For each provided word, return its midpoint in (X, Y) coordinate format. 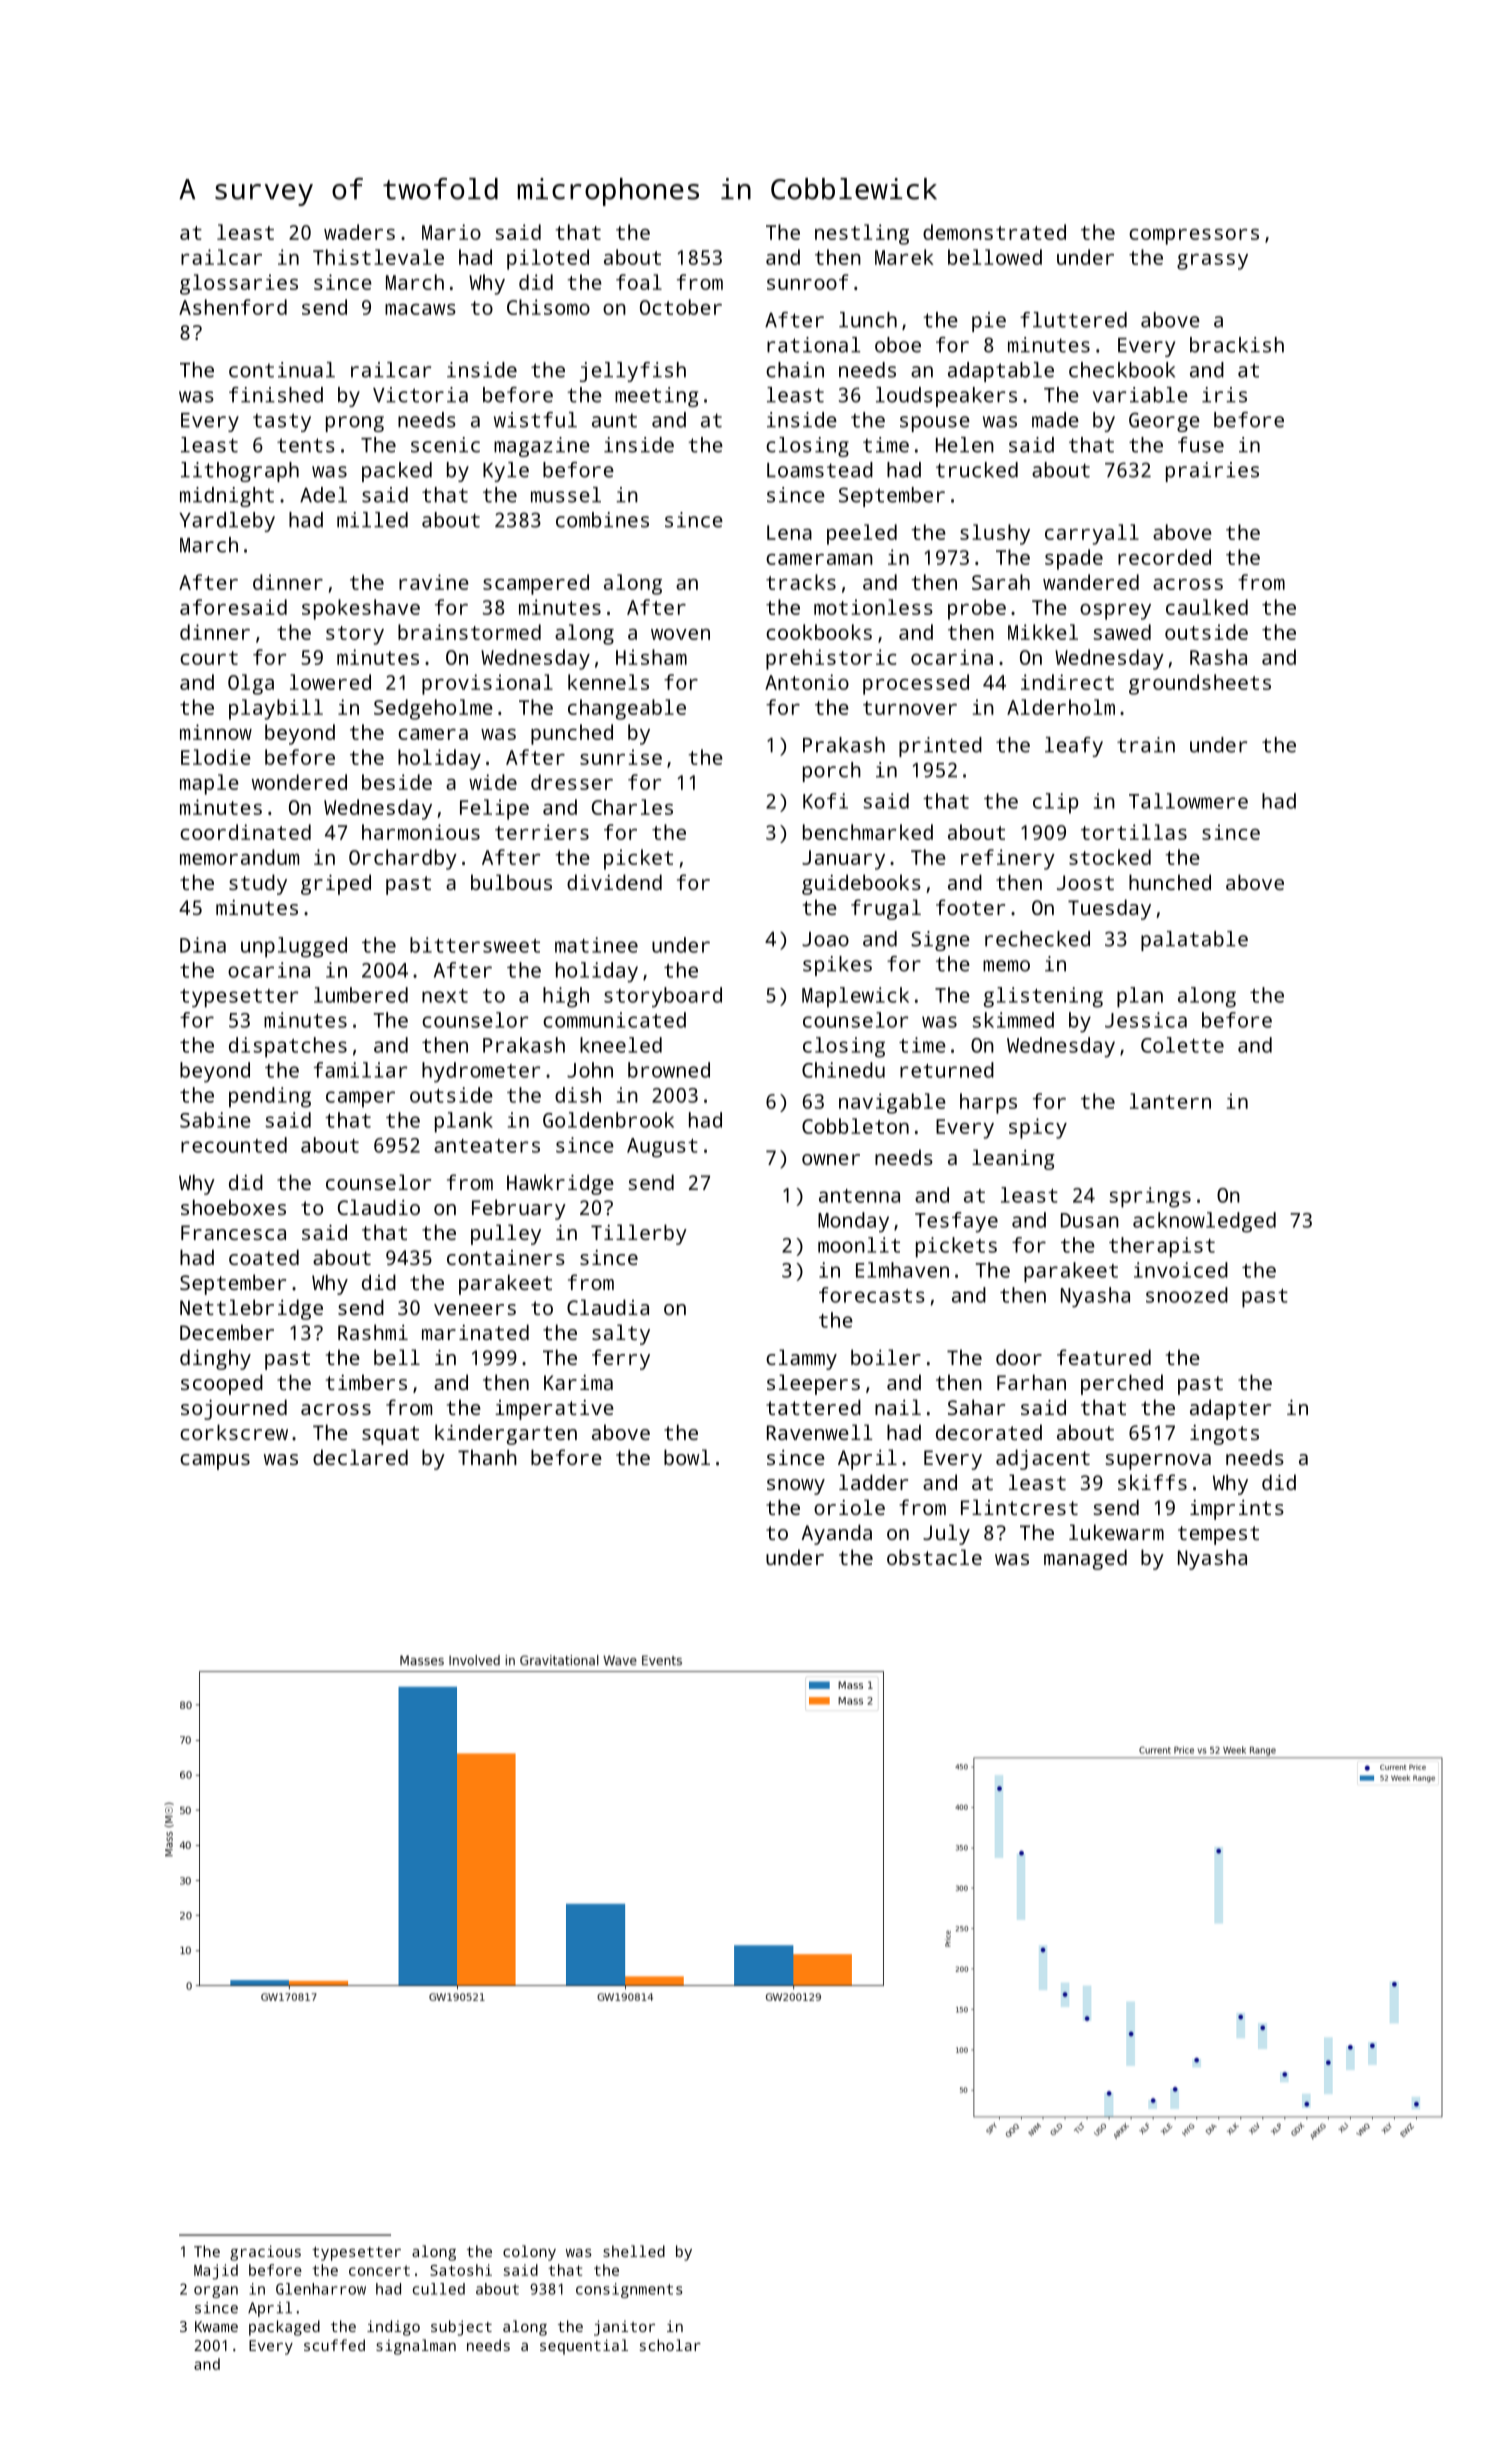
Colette (1182, 1045)
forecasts (872, 1295)
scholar (670, 2345)
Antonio (807, 682)
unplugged (294, 947)
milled (372, 520)
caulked (1207, 607)
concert (379, 2270)
